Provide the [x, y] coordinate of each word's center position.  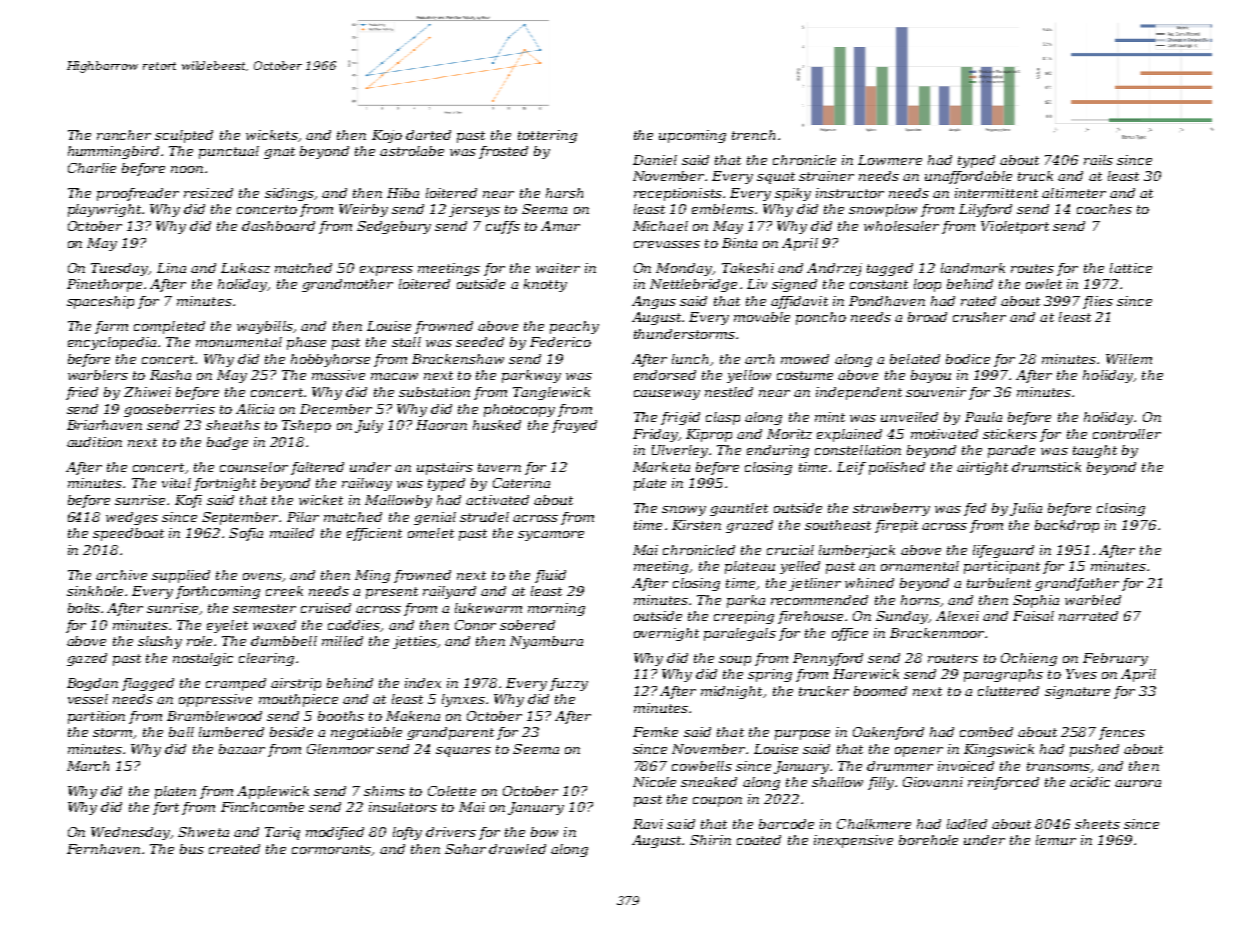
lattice [1131, 268]
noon [187, 169]
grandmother [347, 285]
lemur [1056, 840]
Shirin [710, 840]
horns [920, 600]
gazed [87, 659]
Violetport [1015, 227]
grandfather [1077, 584]
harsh [564, 193]
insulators [403, 807]
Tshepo [306, 426]
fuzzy [569, 684]
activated [497, 500]
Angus [654, 302]
